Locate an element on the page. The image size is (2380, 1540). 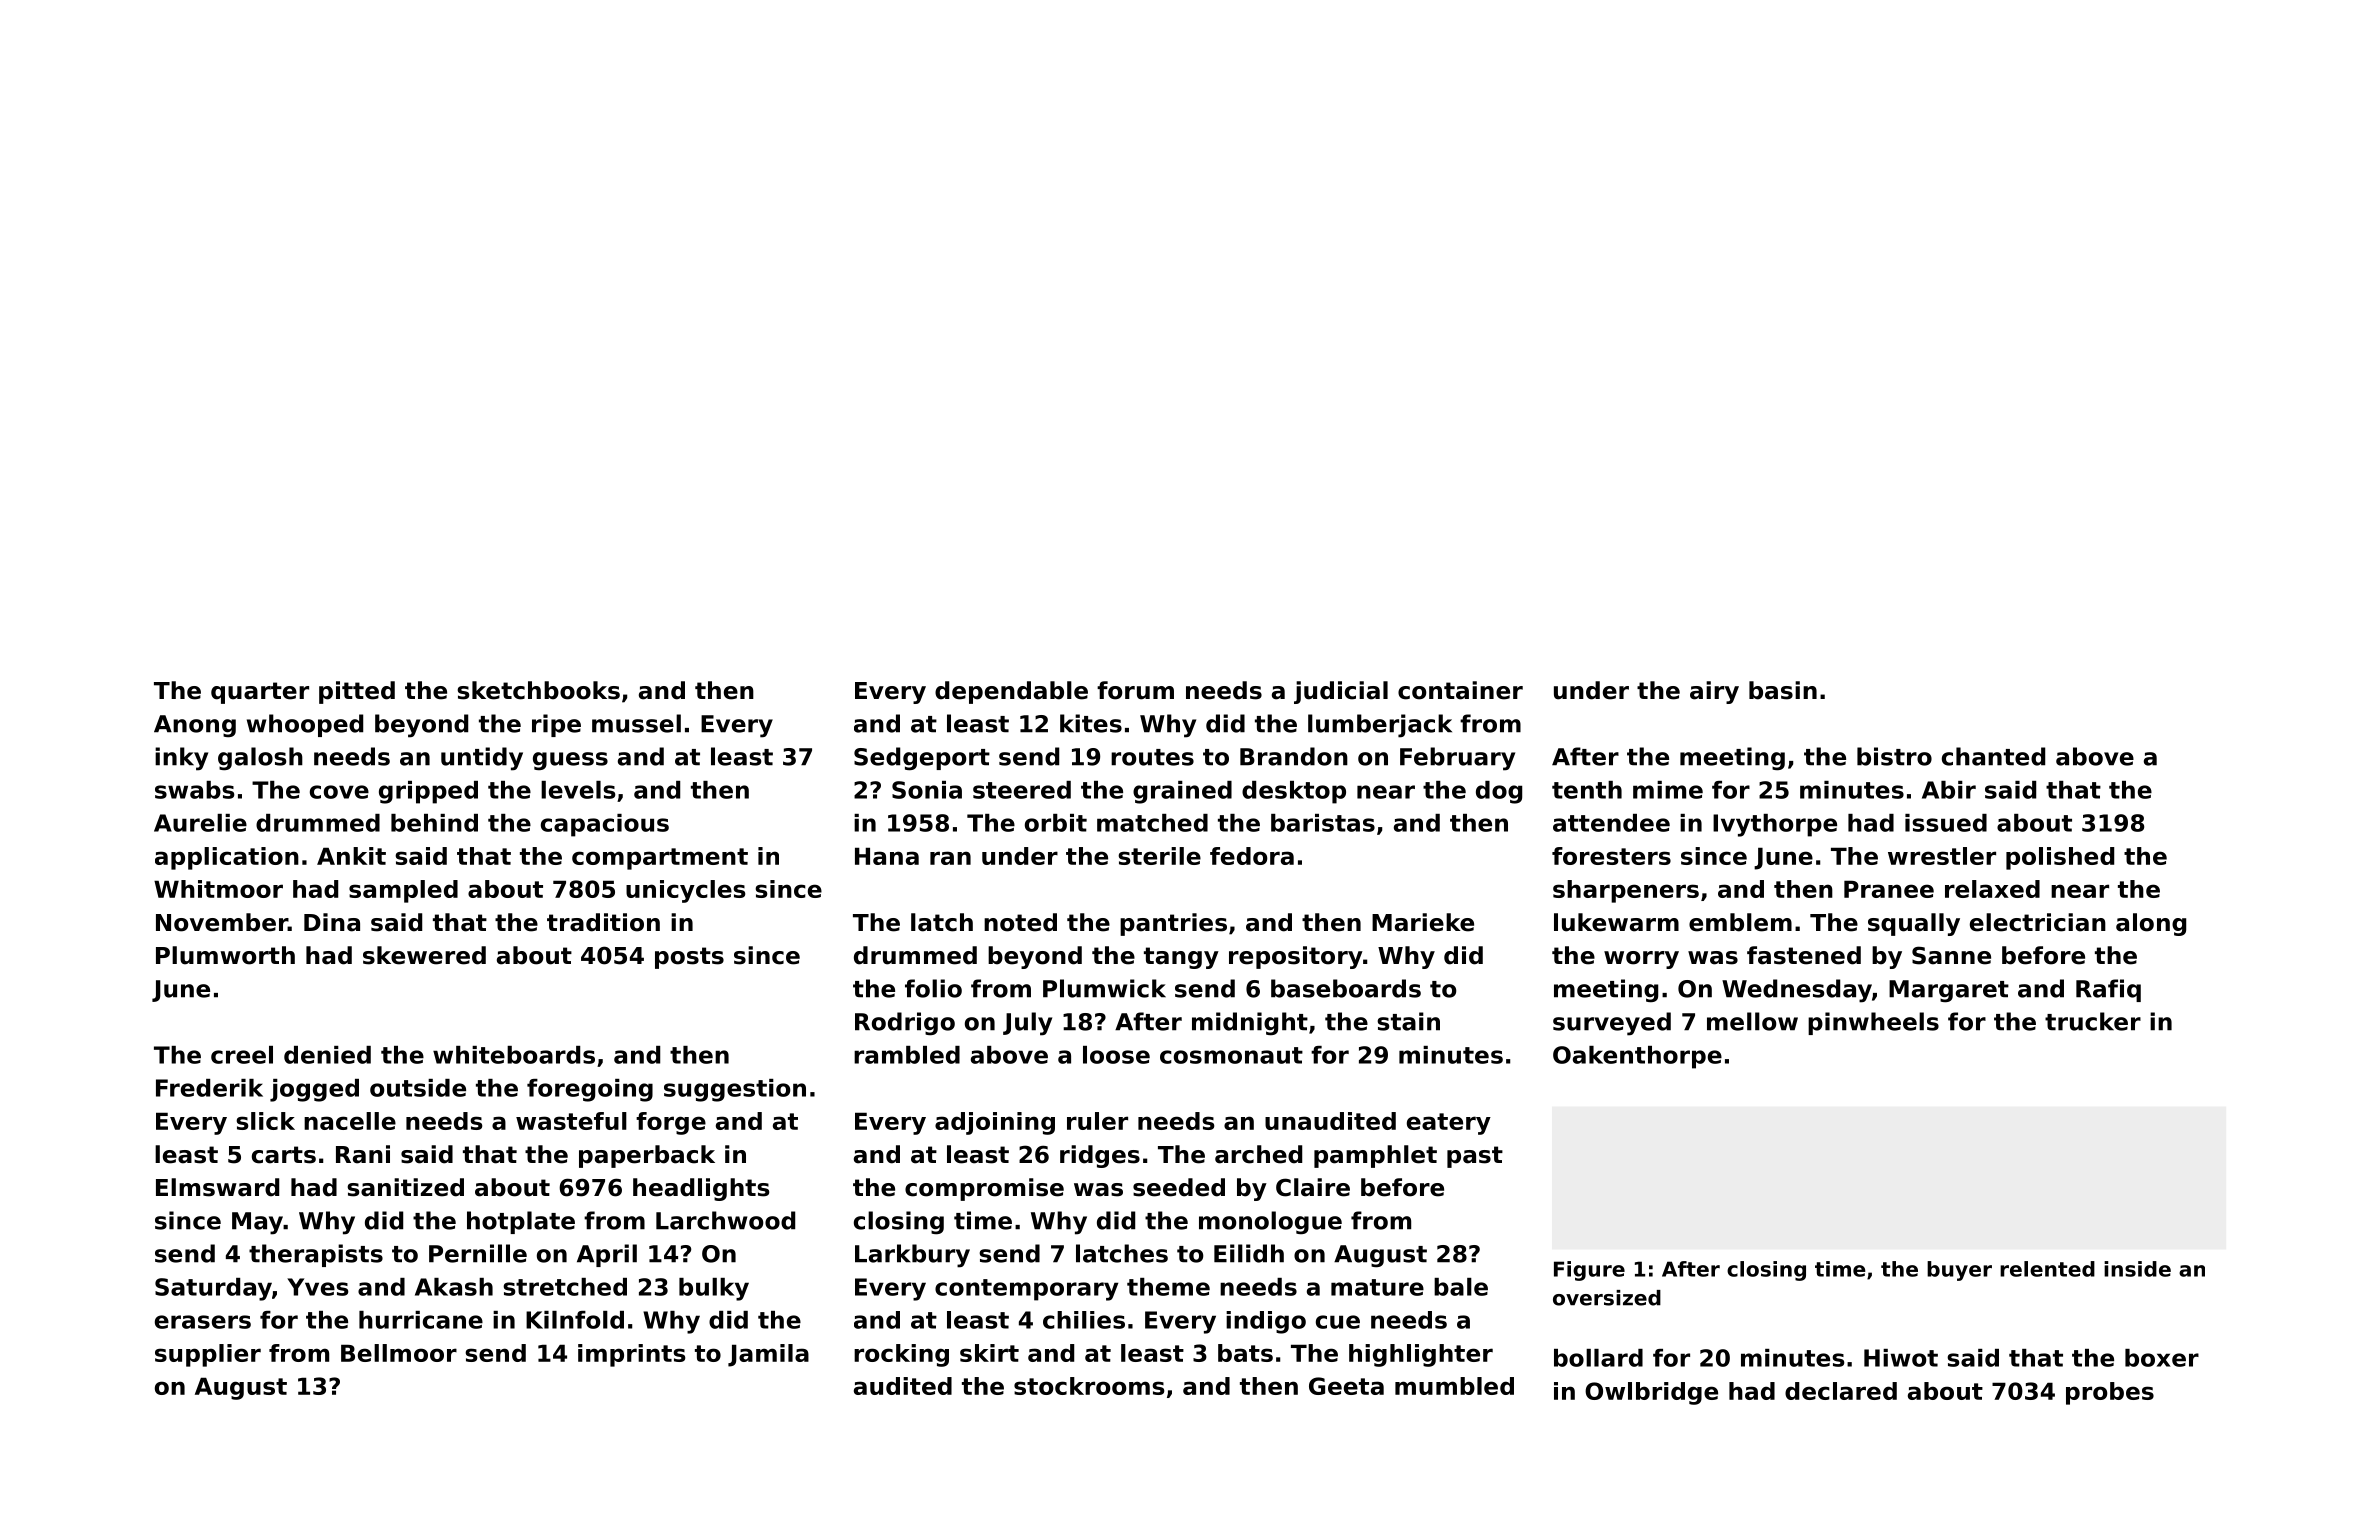
basin is located at coordinates (1783, 690).
